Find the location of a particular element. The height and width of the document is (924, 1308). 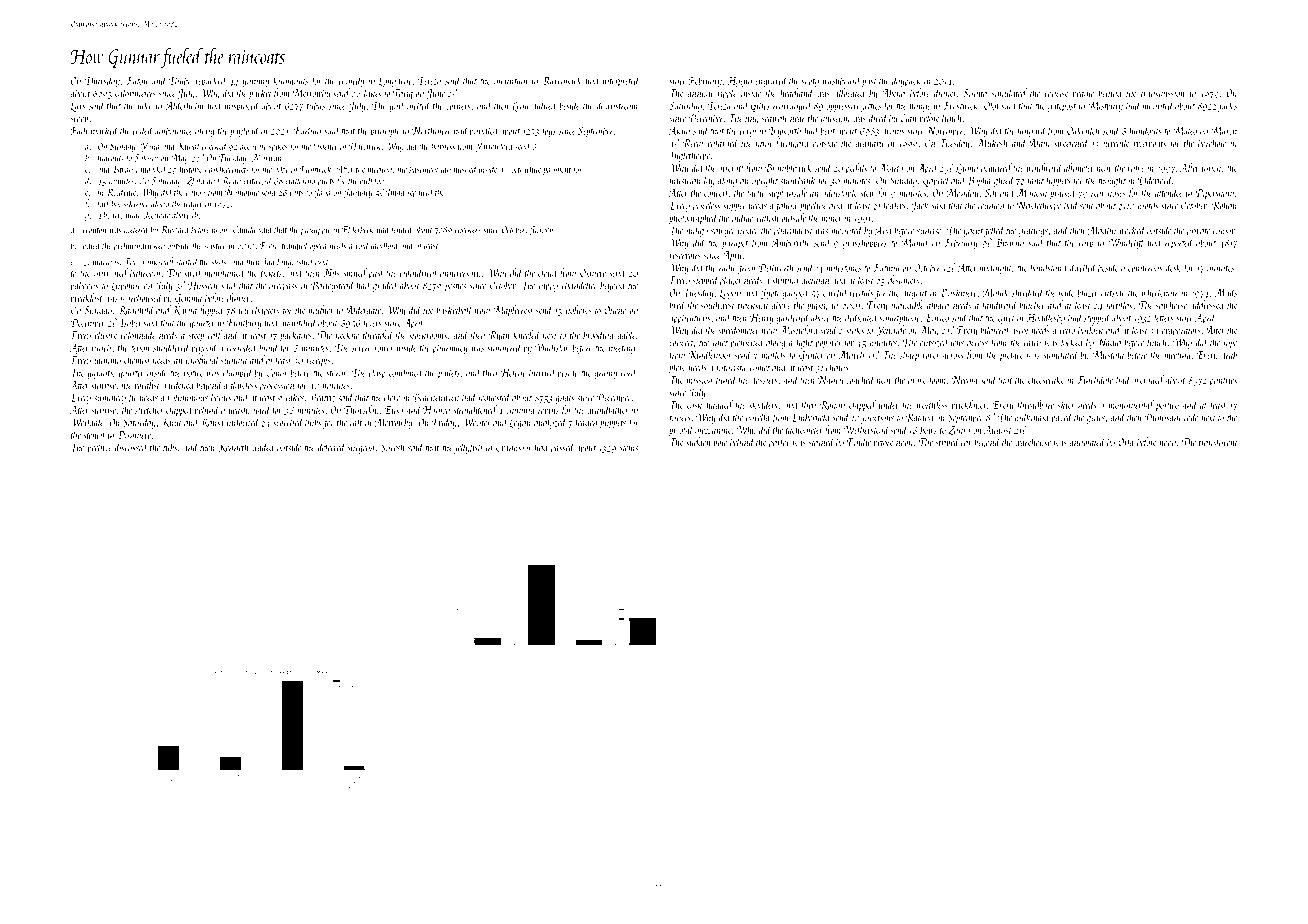

comet is located at coordinates (760, 368).
